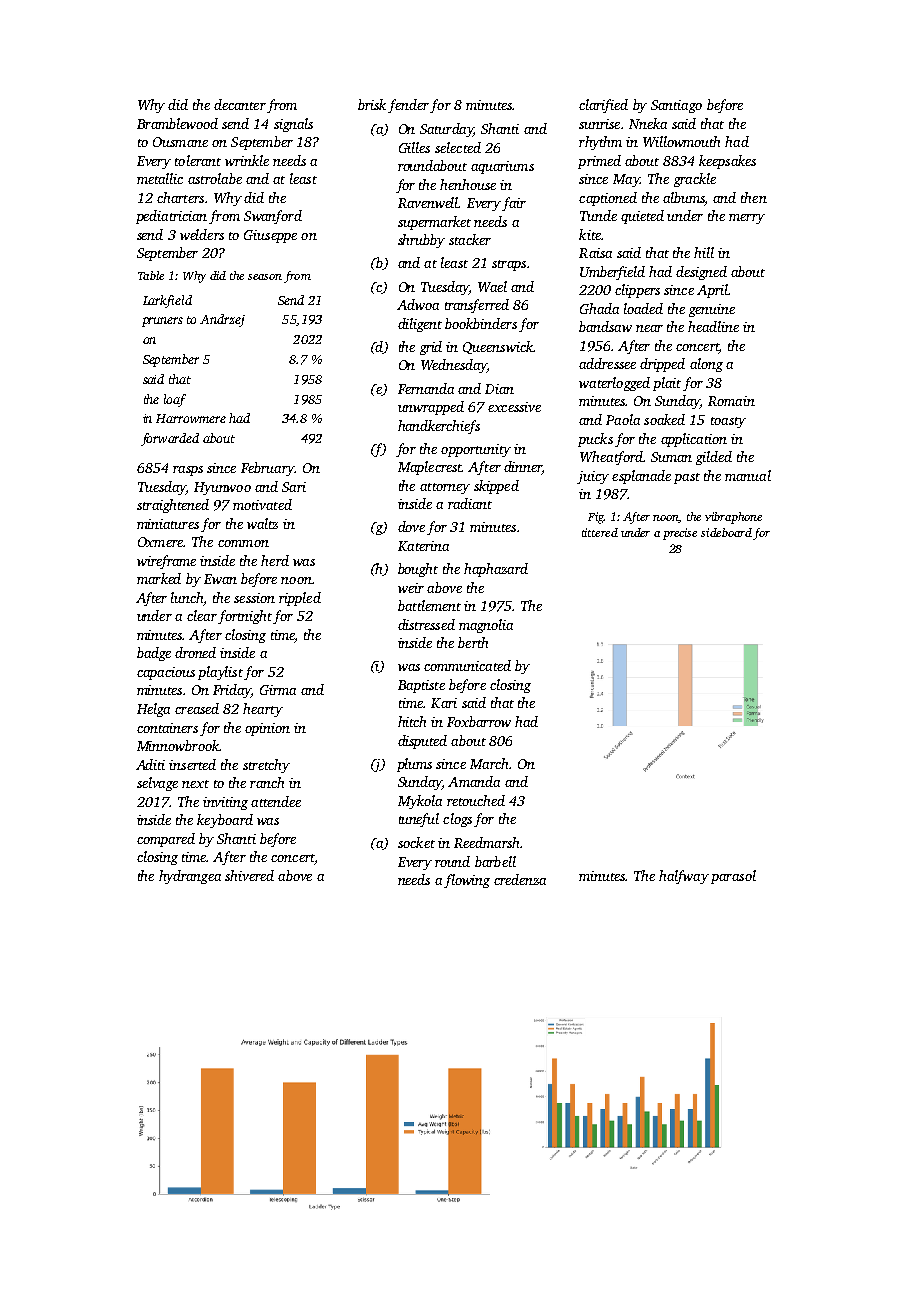 This screenshot has width=908, height=1316. What do you see at coordinates (733, 877) in the screenshot?
I see `parasol` at bounding box center [733, 877].
